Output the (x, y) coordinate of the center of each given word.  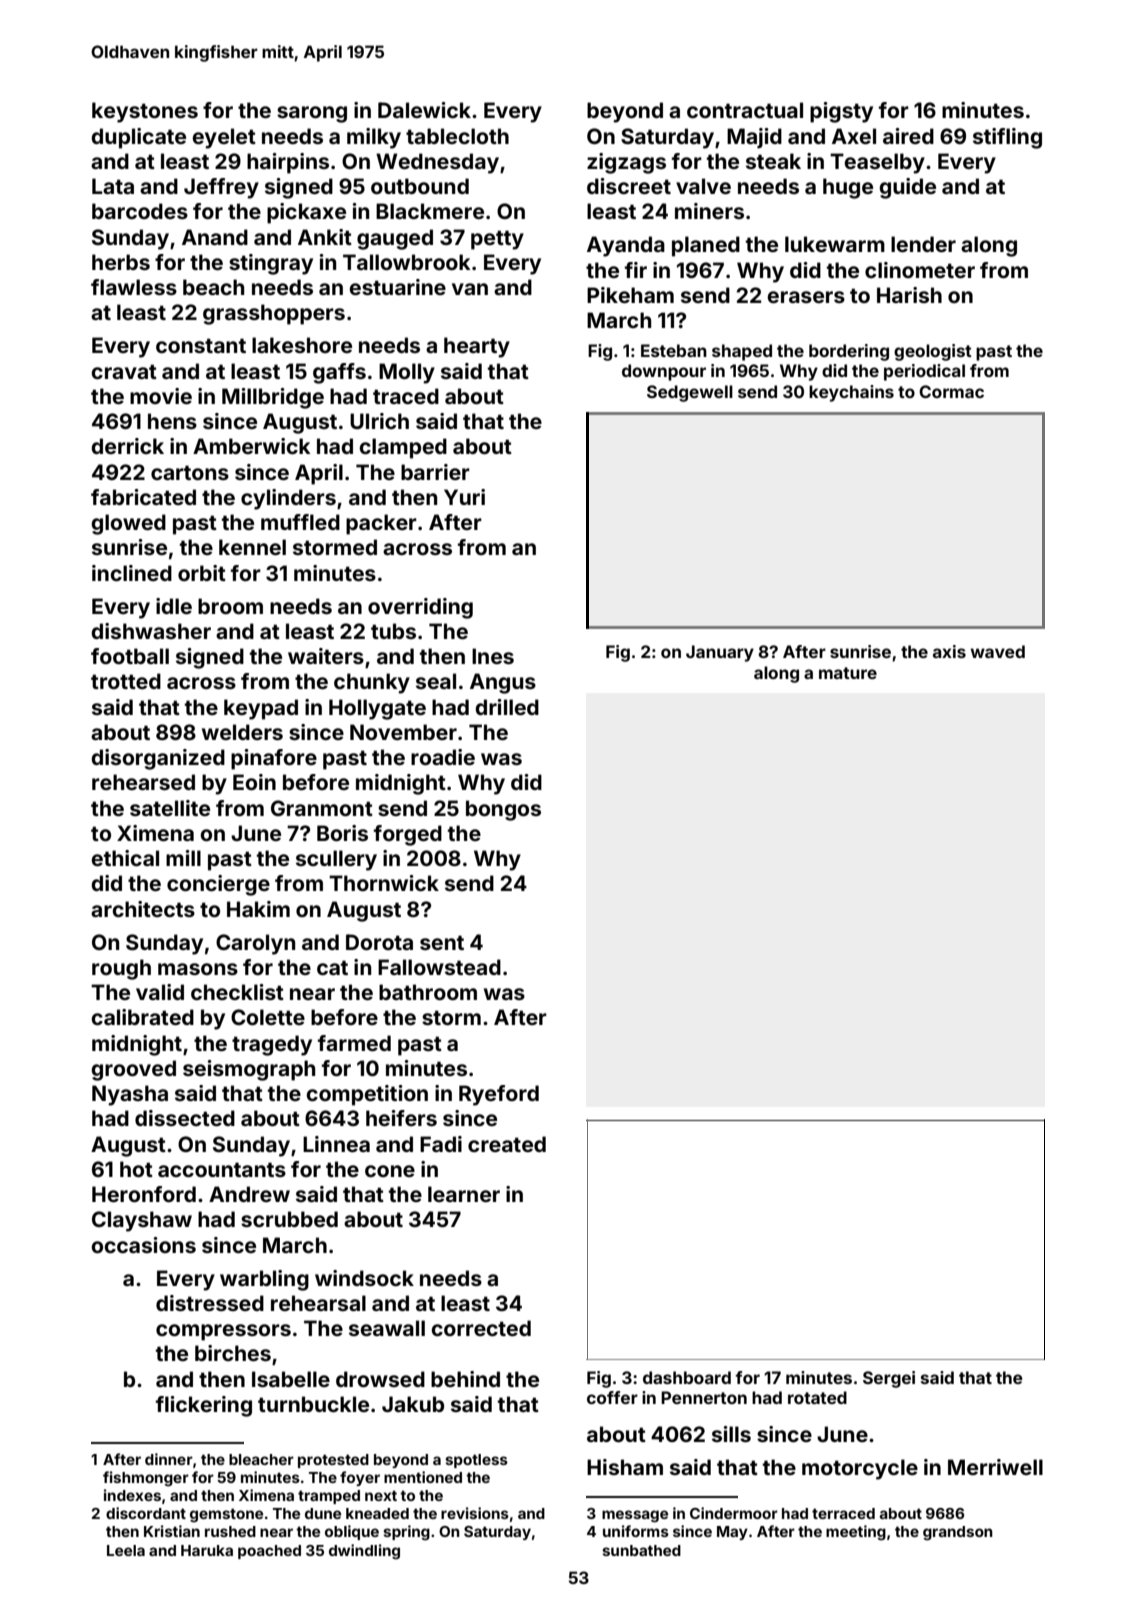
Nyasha (130, 1095)
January (720, 653)
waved (997, 651)
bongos (503, 810)
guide (907, 188)
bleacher (261, 1459)
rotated (817, 1397)
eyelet (224, 138)
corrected (481, 1328)
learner (464, 1194)
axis (949, 651)
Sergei (889, 1379)
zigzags (626, 163)
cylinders (288, 499)
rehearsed (143, 782)
